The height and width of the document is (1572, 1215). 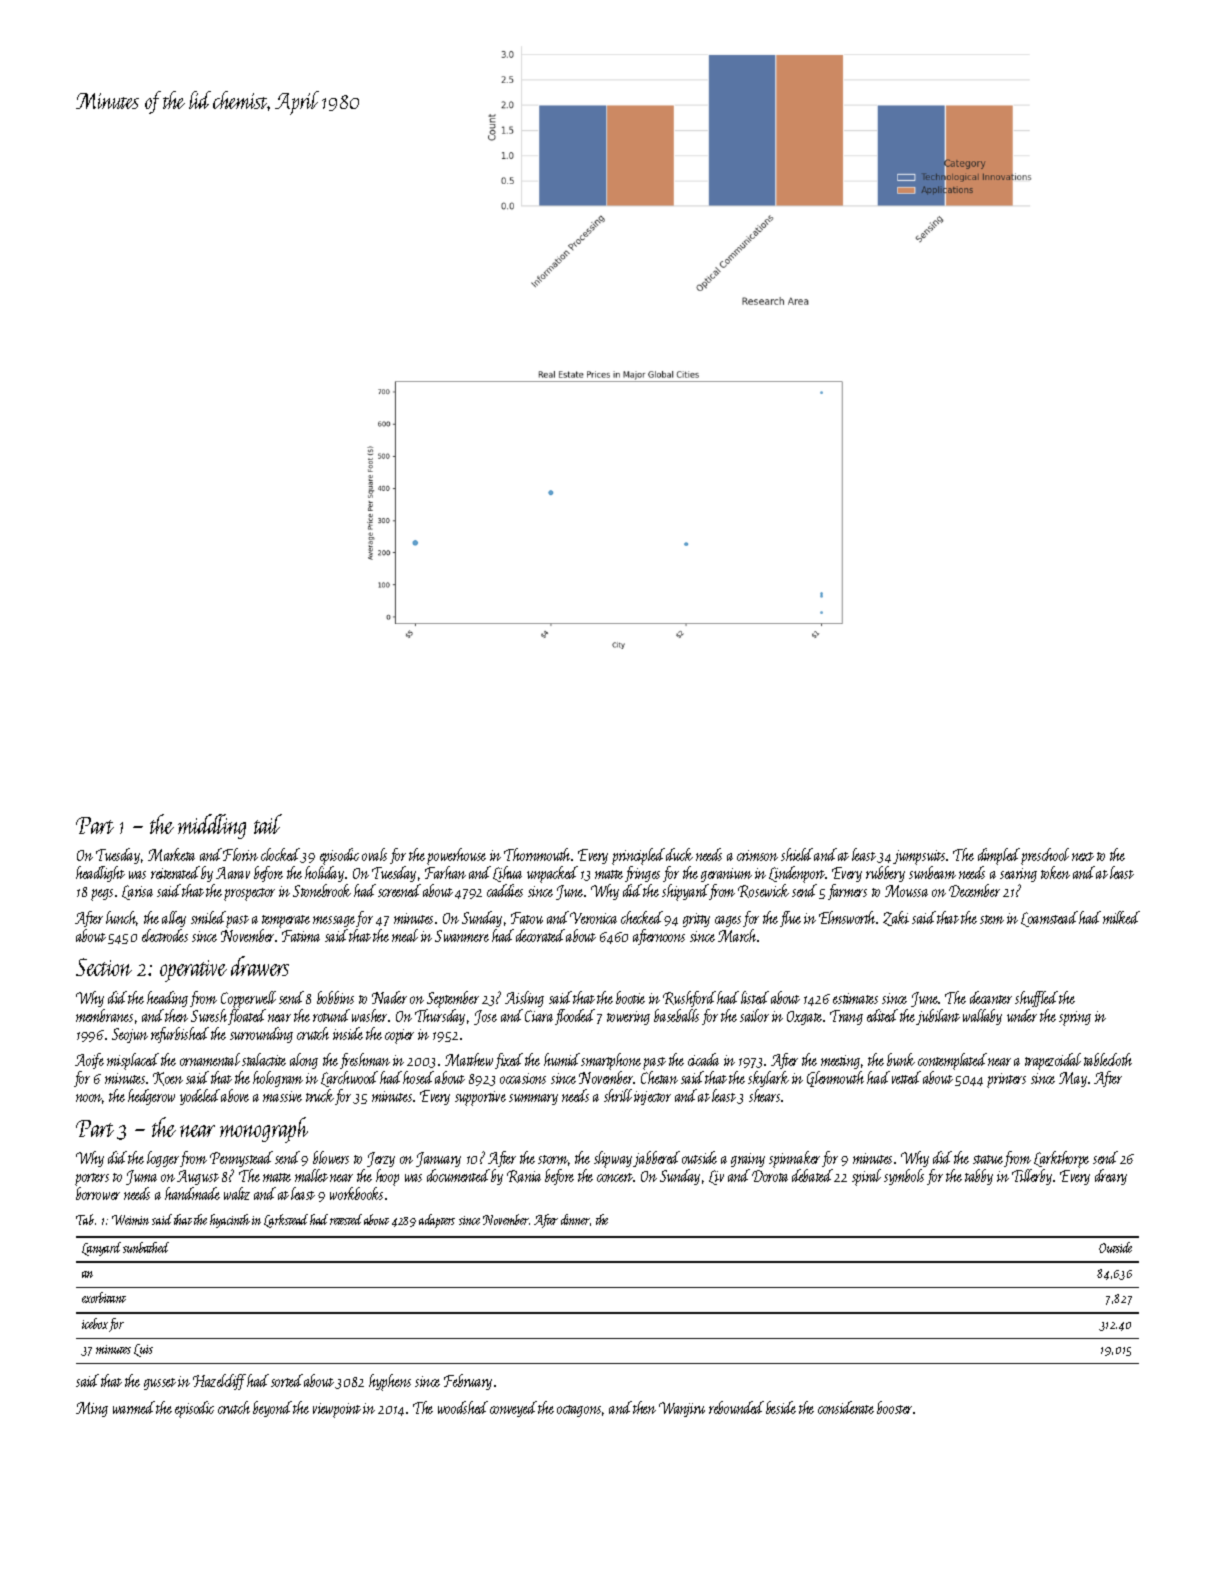 What do you see at coordinates (553, 1159) in the document?
I see `storm` at bounding box center [553, 1159].
